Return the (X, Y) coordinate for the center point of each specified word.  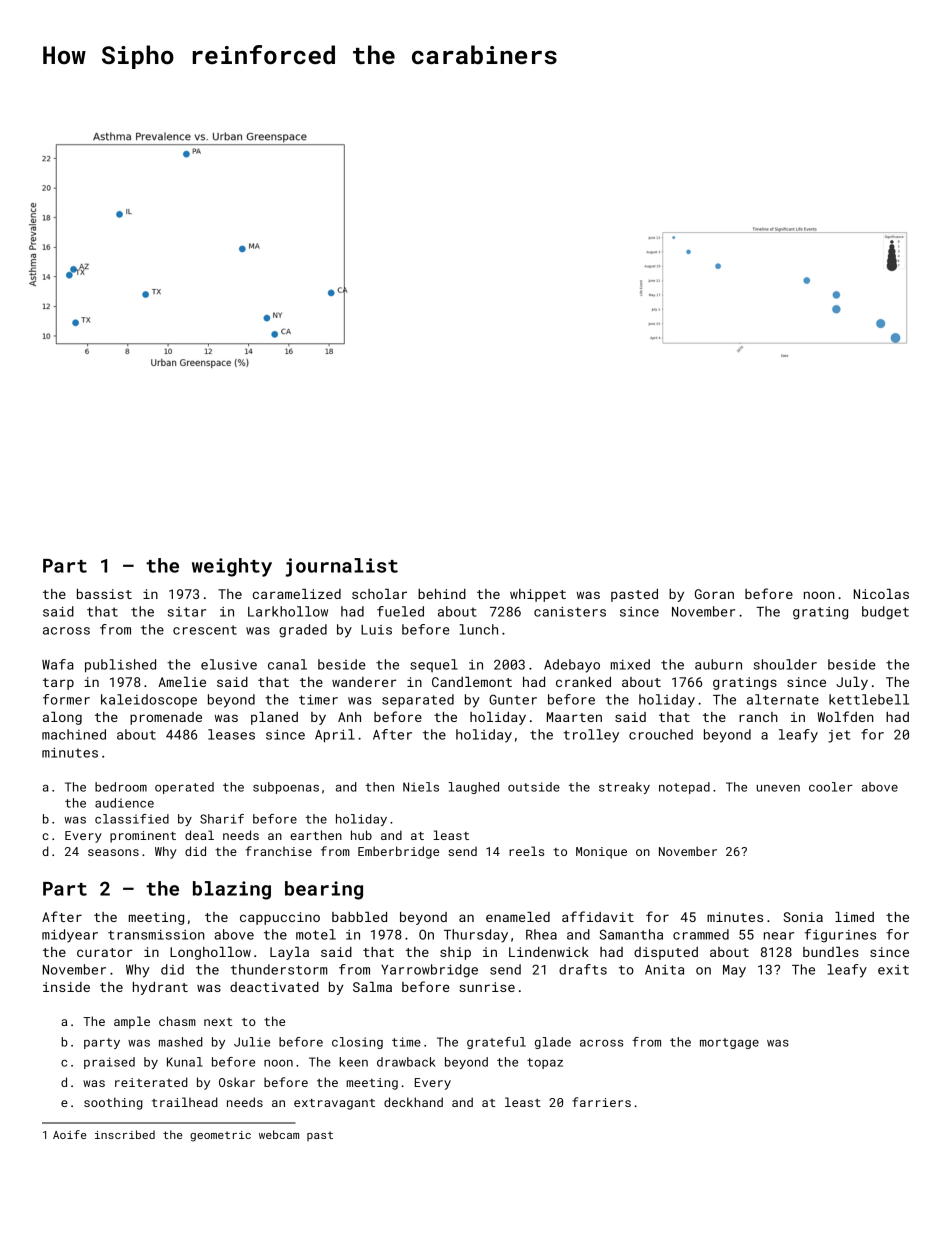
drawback (406, 1062)
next (218, 1022)
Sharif (222, 819)
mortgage (729, 1043)
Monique (601, 853)
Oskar (237, 1082)
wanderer (364, 682)
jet (839, 736)
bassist (104, 594)
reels (526, 851)
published (120, 666)
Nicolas (881, 594)
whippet (538, 595)
